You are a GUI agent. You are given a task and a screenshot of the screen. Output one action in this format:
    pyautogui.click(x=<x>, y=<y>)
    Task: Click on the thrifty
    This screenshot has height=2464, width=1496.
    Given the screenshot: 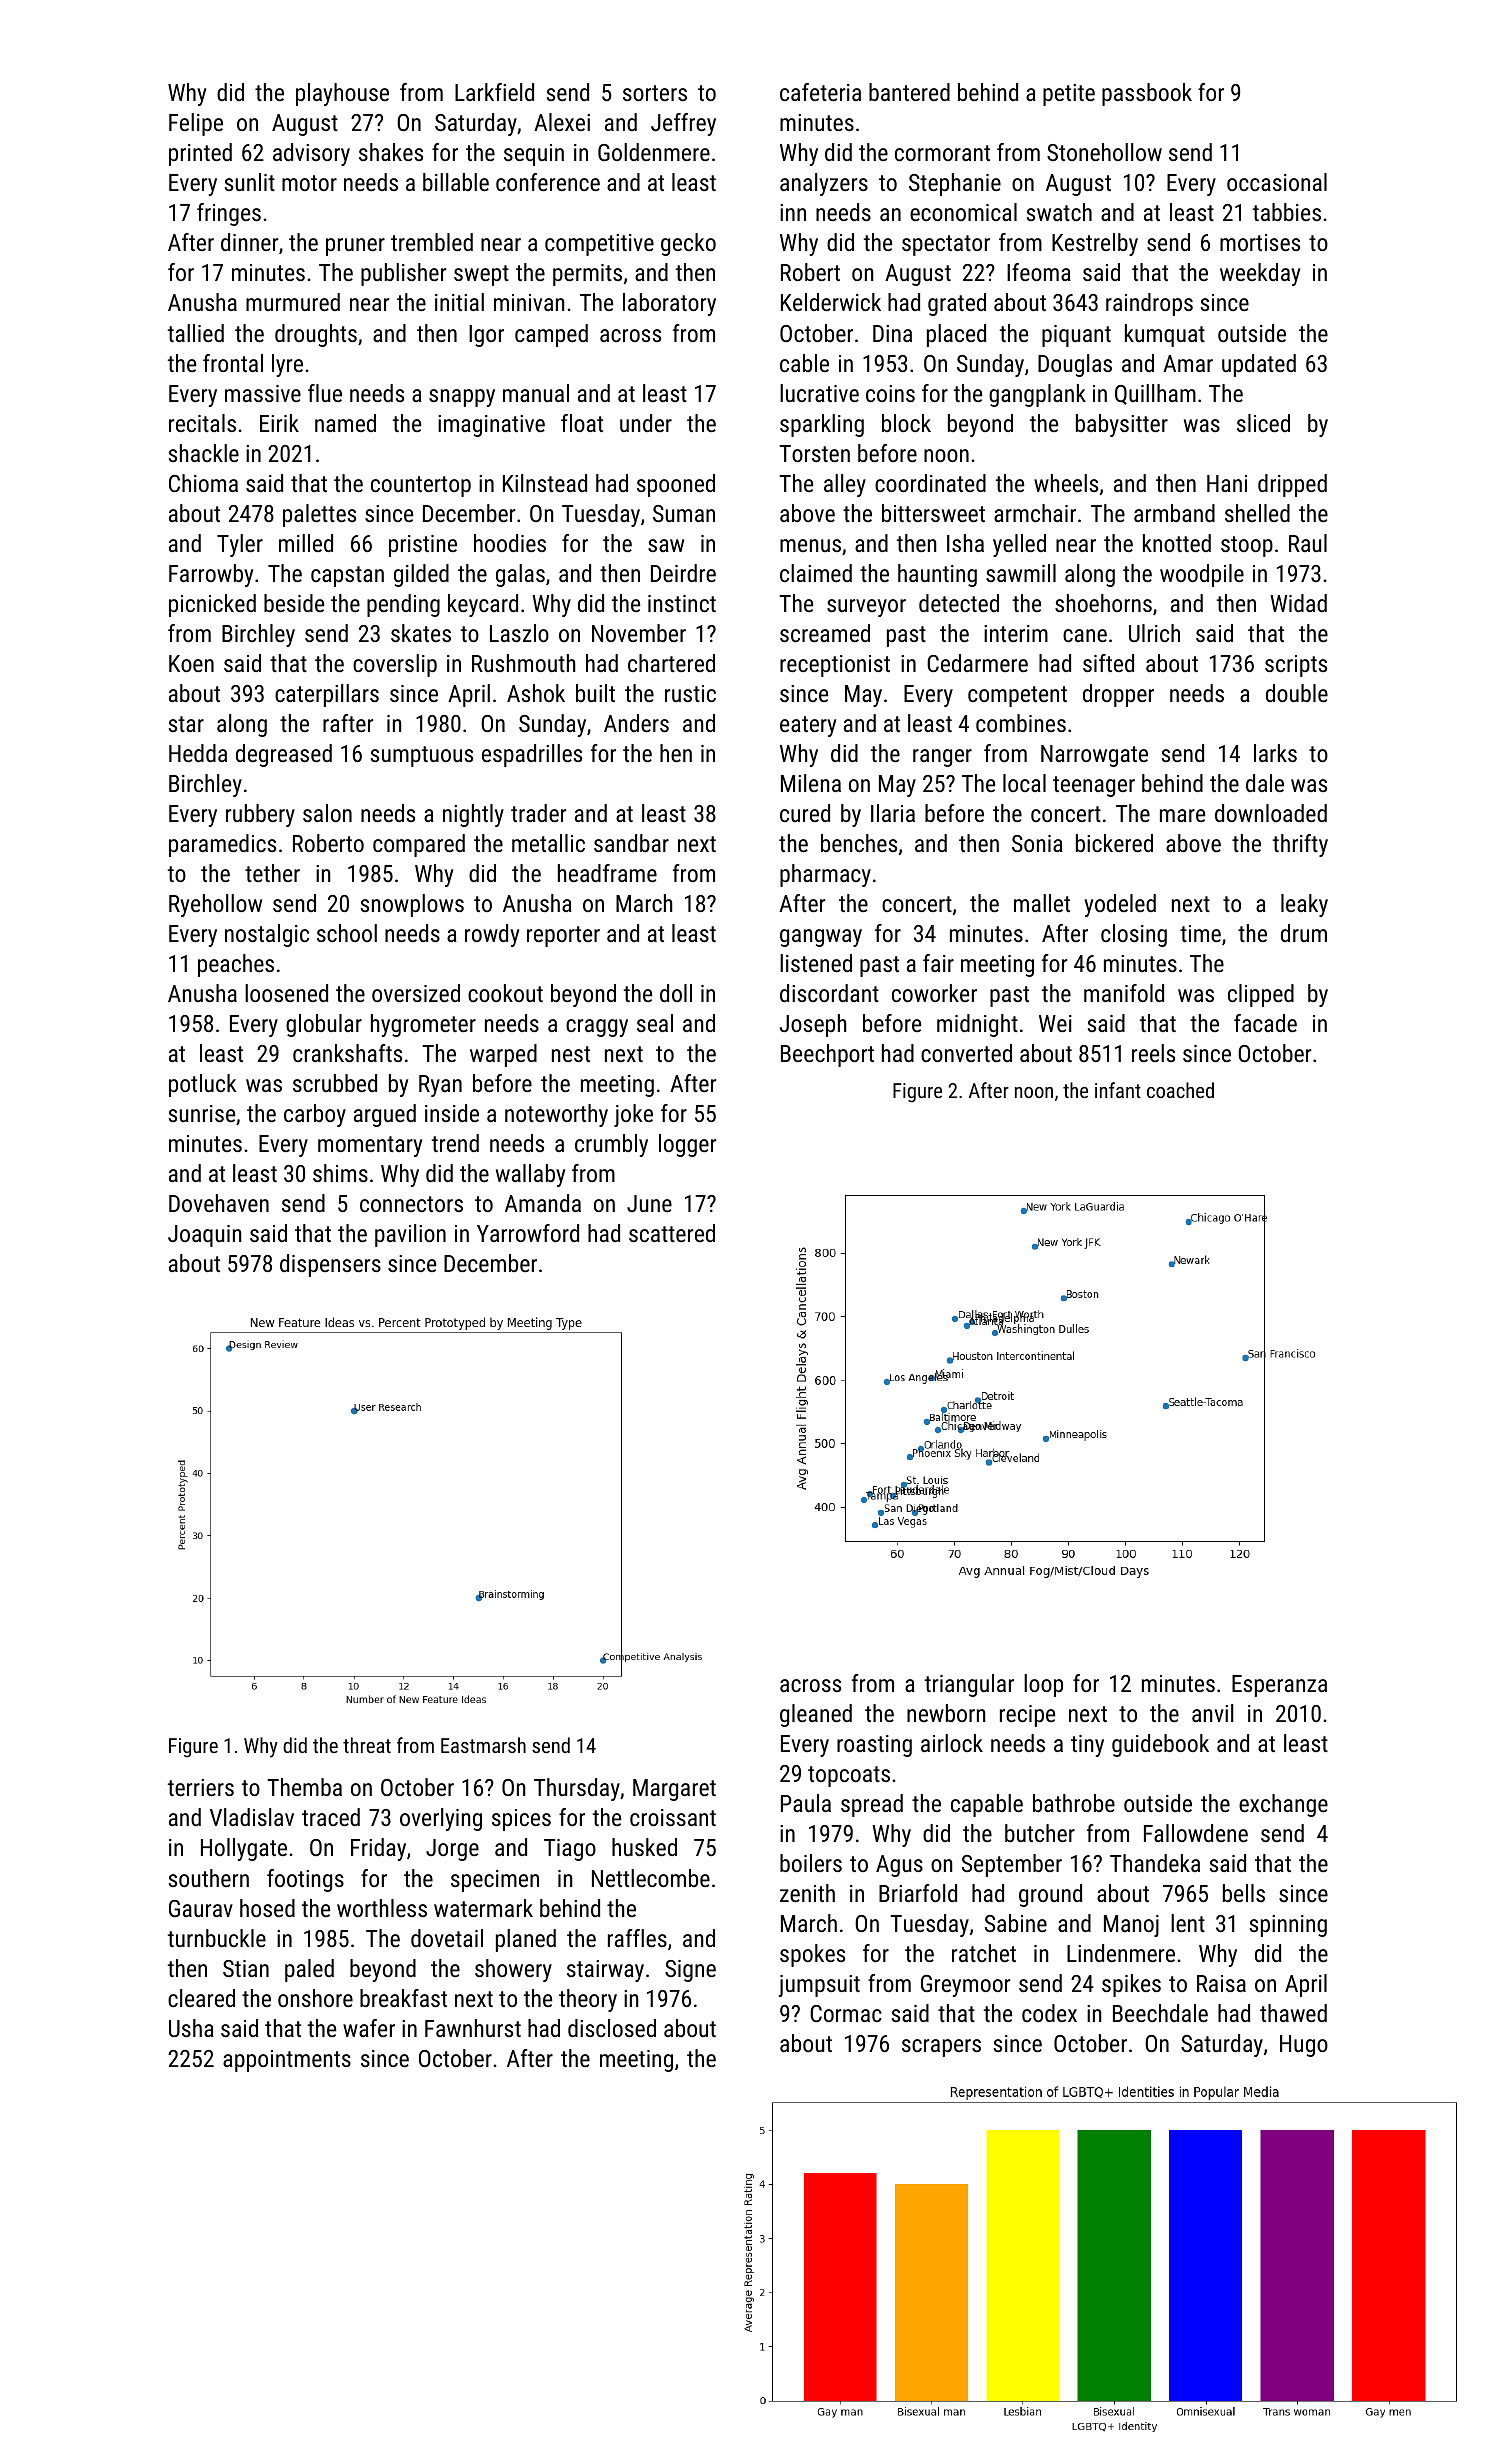 What is the action you would take?
    pyautogui.click(x=1300, y=845)
